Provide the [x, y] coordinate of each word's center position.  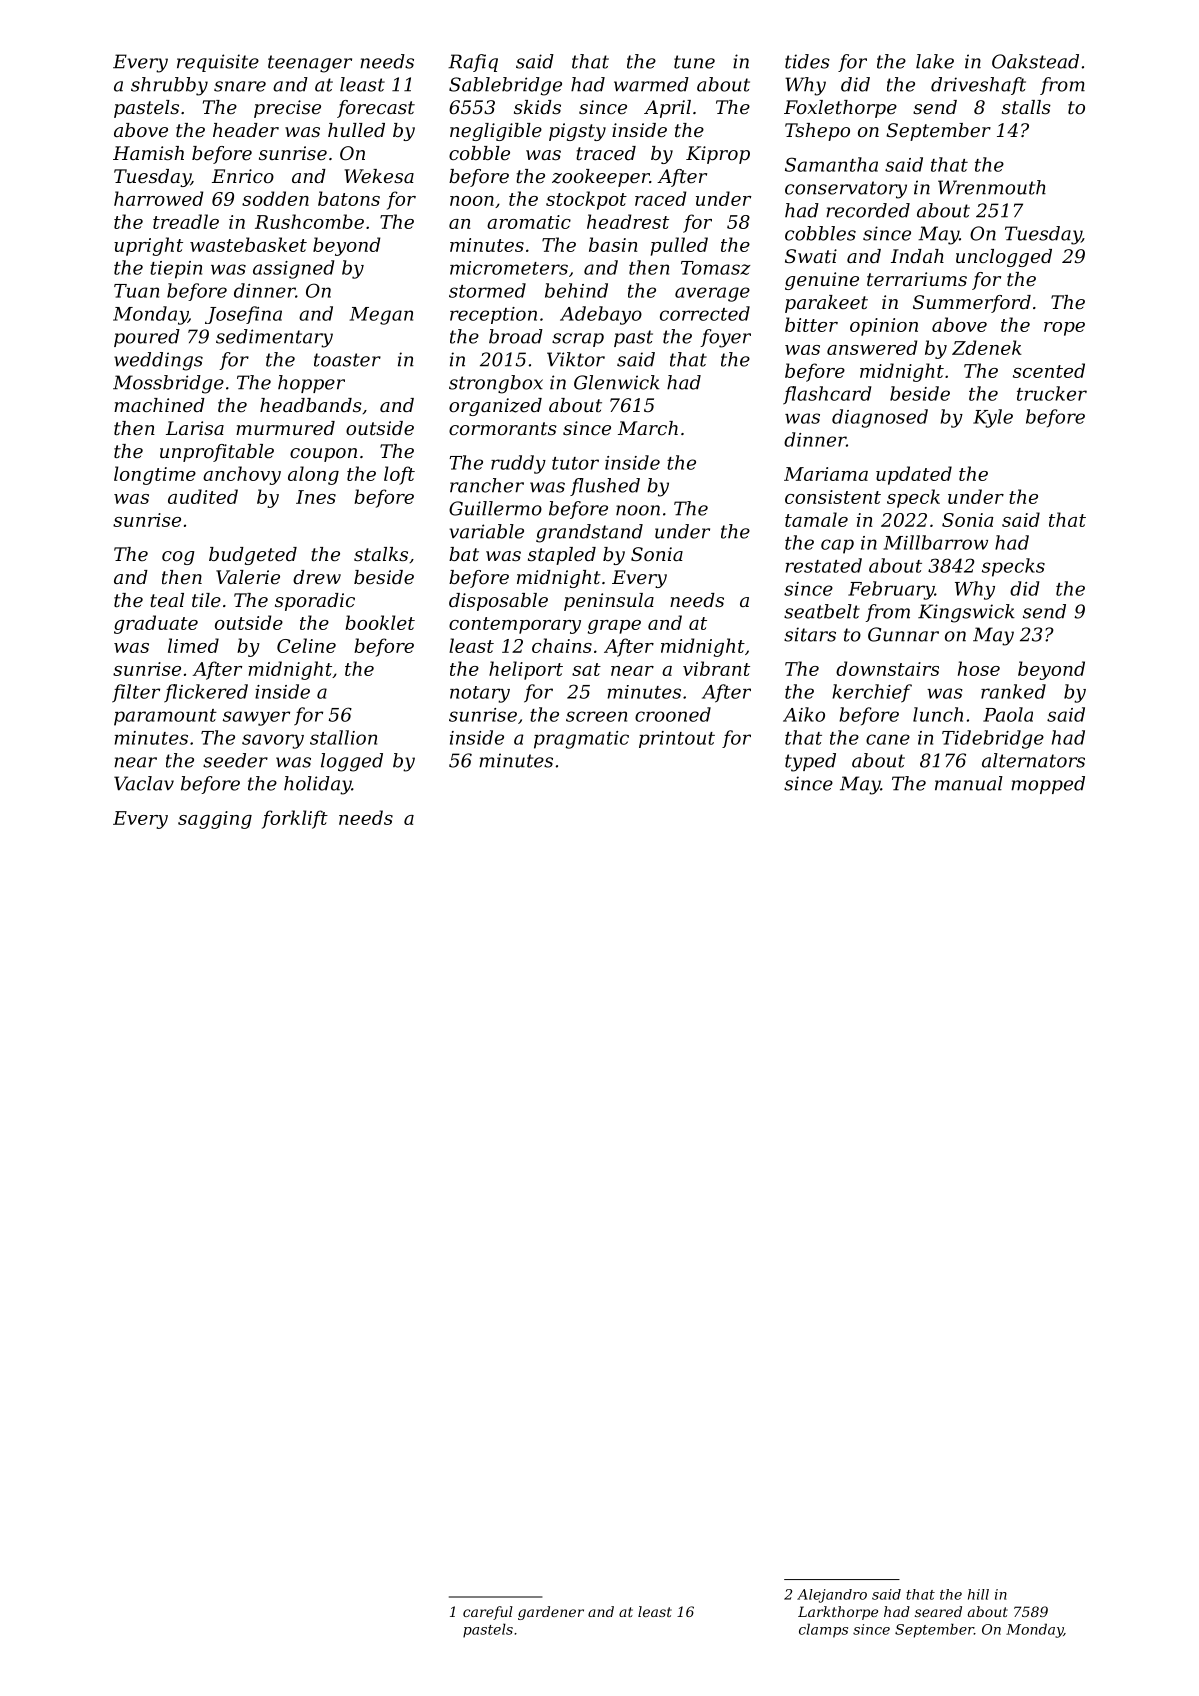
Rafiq [473, 63]
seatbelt [822, 611]
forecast [376, 109]
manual [969, 783]
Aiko [804, 714]
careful [488, 1613]
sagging [215, 820]
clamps [823, 1630]
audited [203, 496]
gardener [551, 1613]
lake [935, 61]
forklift [295, 819]
